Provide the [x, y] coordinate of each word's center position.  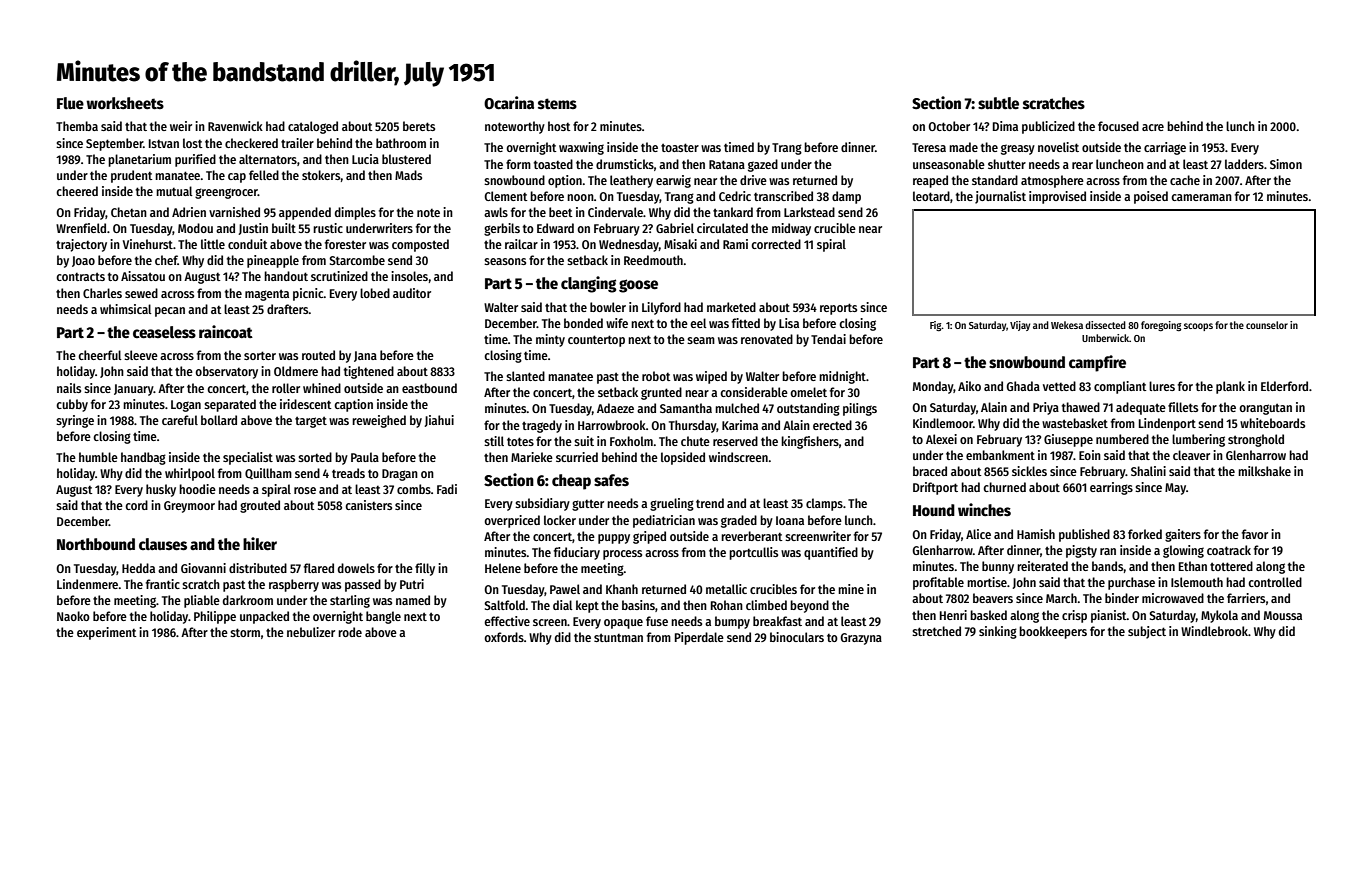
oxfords [504, 637]
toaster [680, 147]
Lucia [365, 159]
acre [1153, 127]
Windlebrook [1214, 631]
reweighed [379, 421]
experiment [107, 633]
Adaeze [615, 408]
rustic [328, 228]
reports [838, 309]
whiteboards [1272, 423]
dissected [1105, 325]
